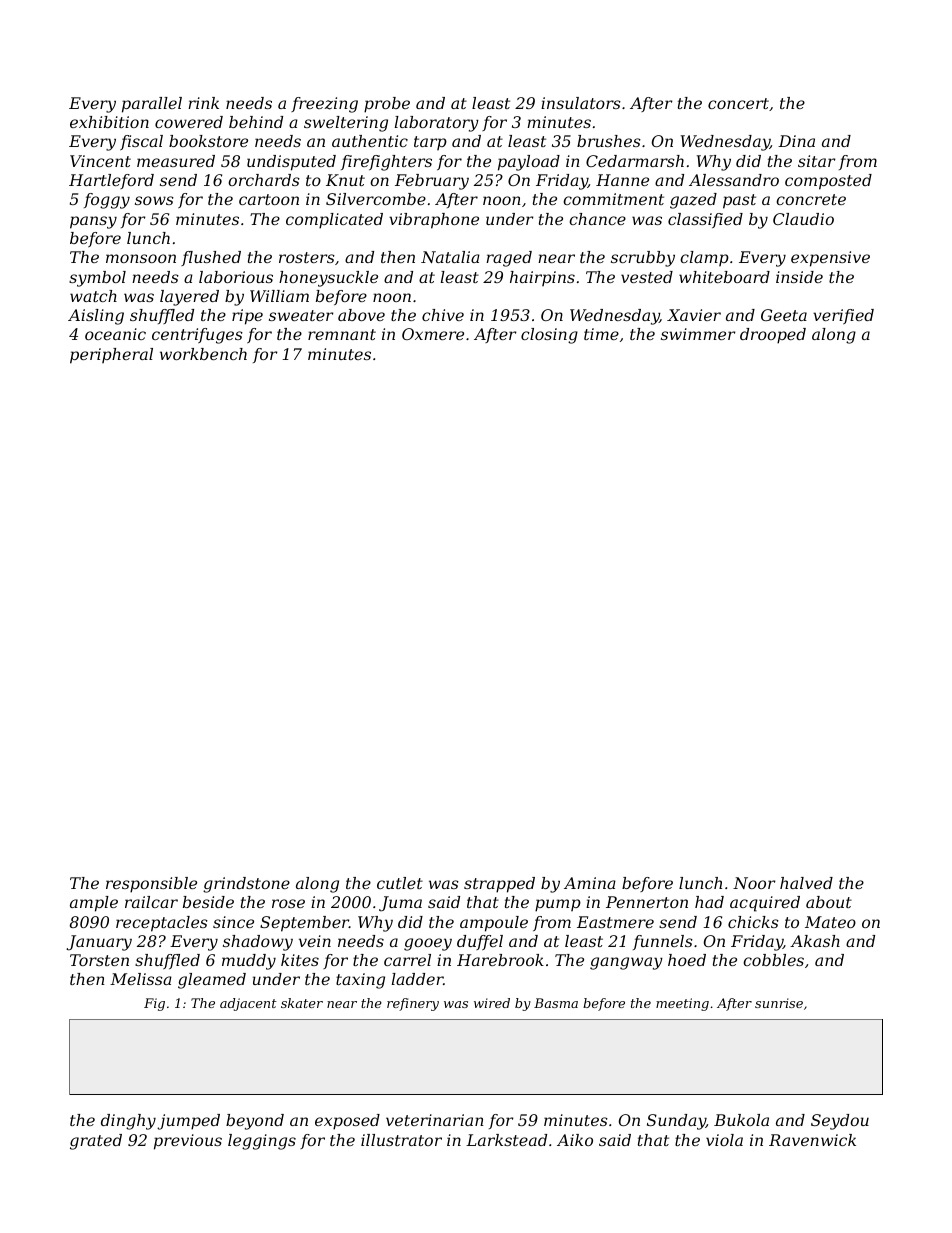 This screenshot has height=1233, width=952. I want to click on responsible, so click(151, 885).
